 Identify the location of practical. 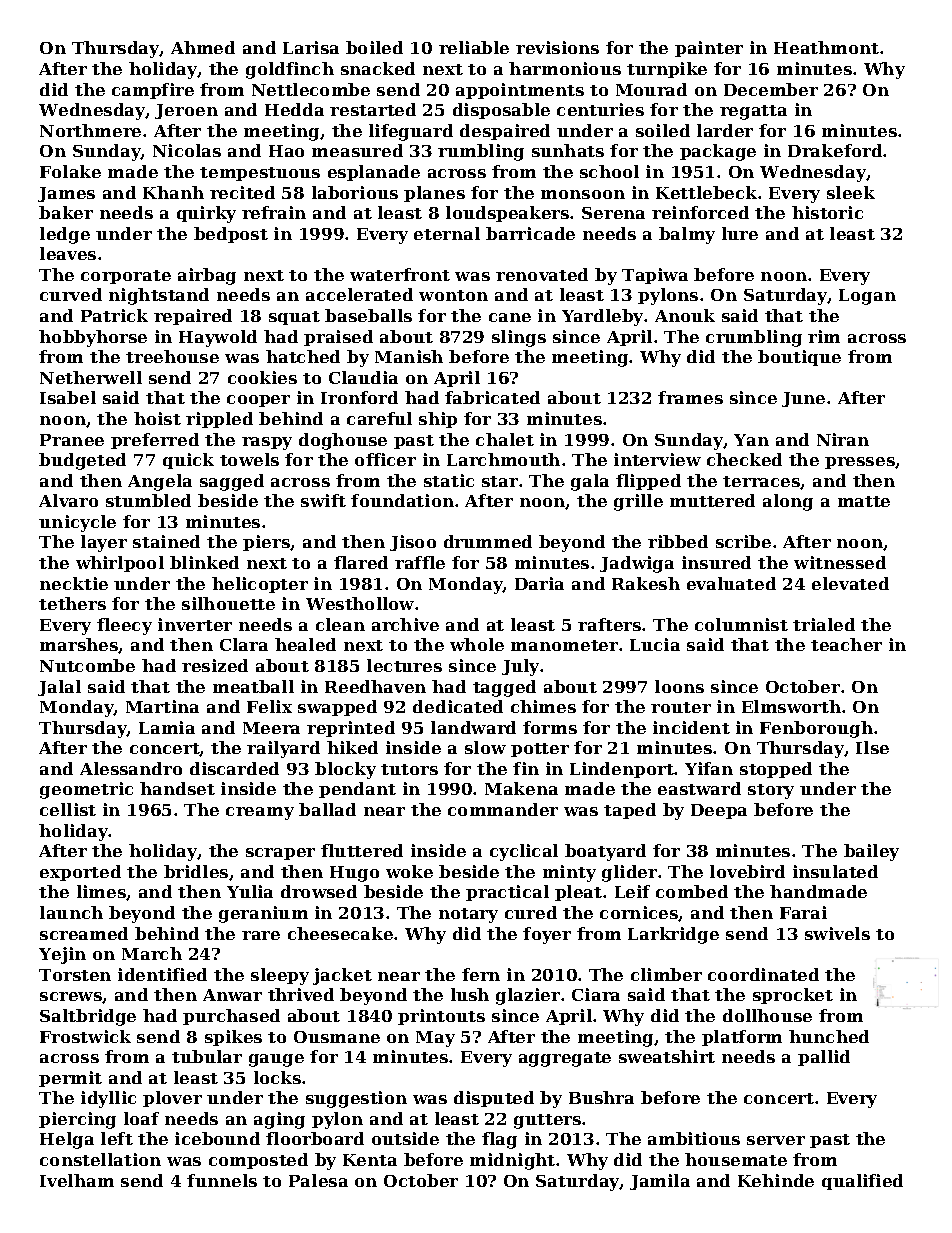
(507, 893).
